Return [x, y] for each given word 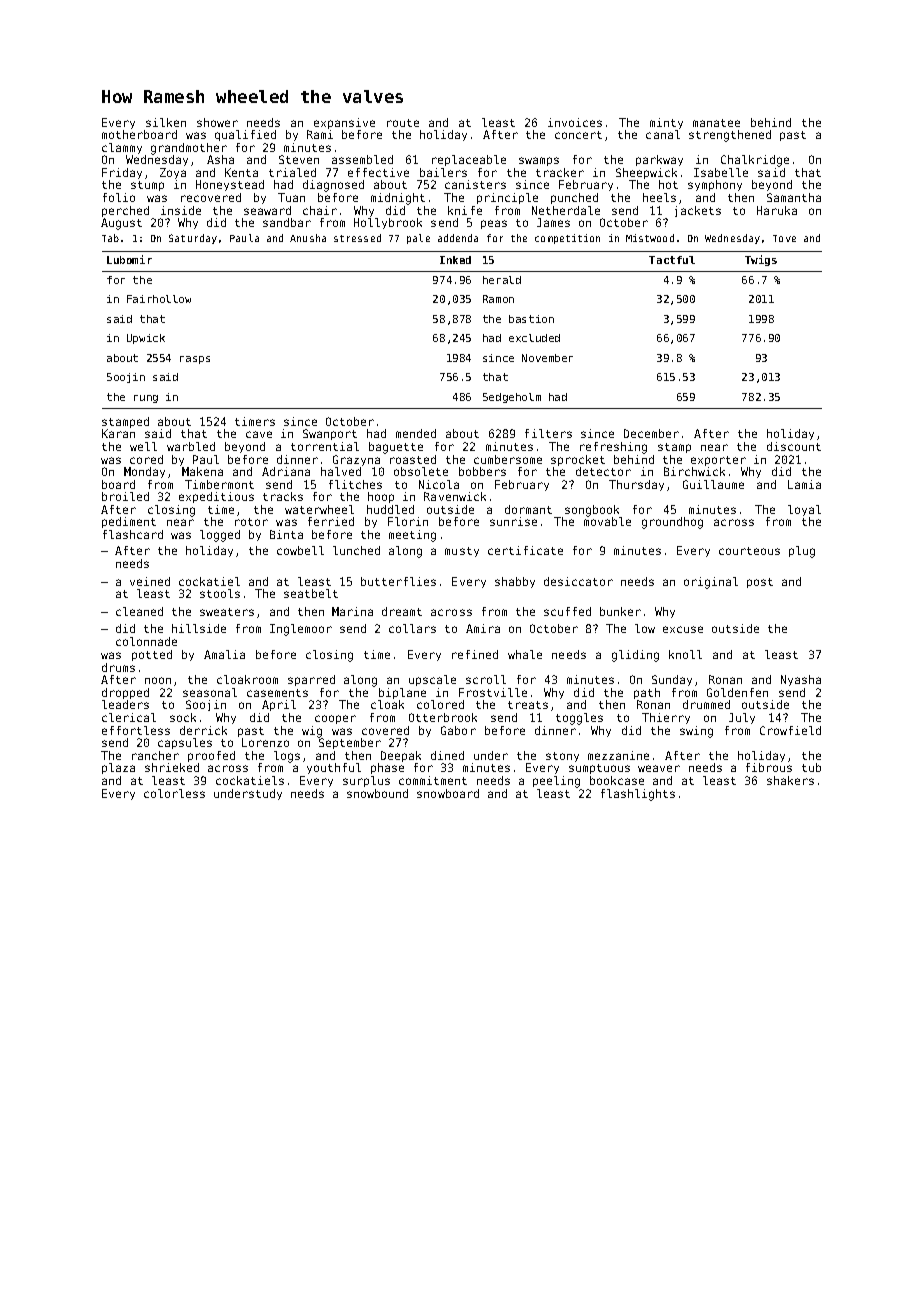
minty [666, 123]
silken [166, 122]
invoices [575, 122]
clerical [129, 717]
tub [811, 767]
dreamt [402, 611]
